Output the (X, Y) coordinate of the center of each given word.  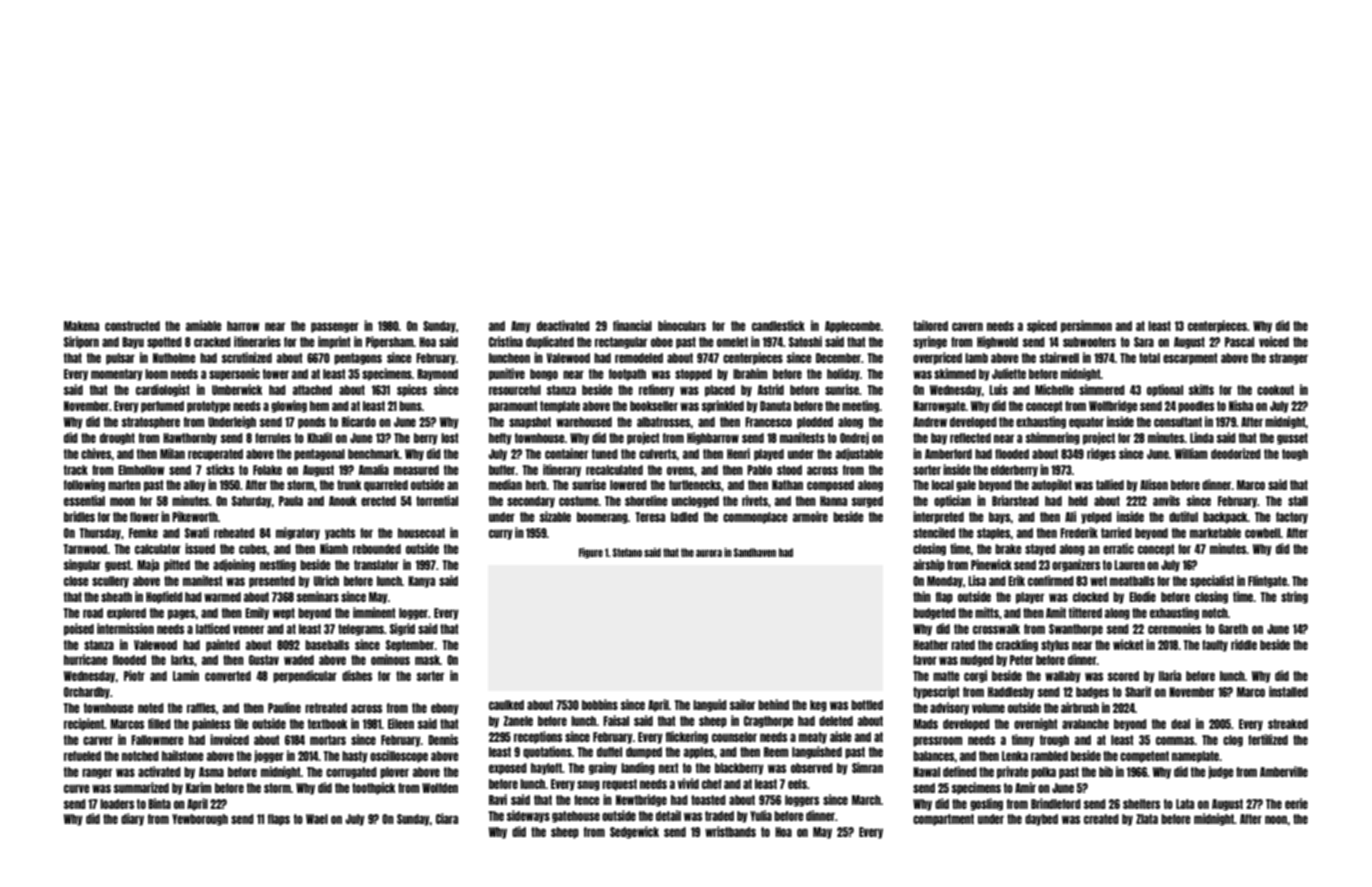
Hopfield (164, 597)
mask (427, 660)
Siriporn (81, 342)
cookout (1275, 390)
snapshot (530, 423)
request (619, 785)
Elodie (1142, 596)
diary (132, 819)
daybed (1041, 820)
